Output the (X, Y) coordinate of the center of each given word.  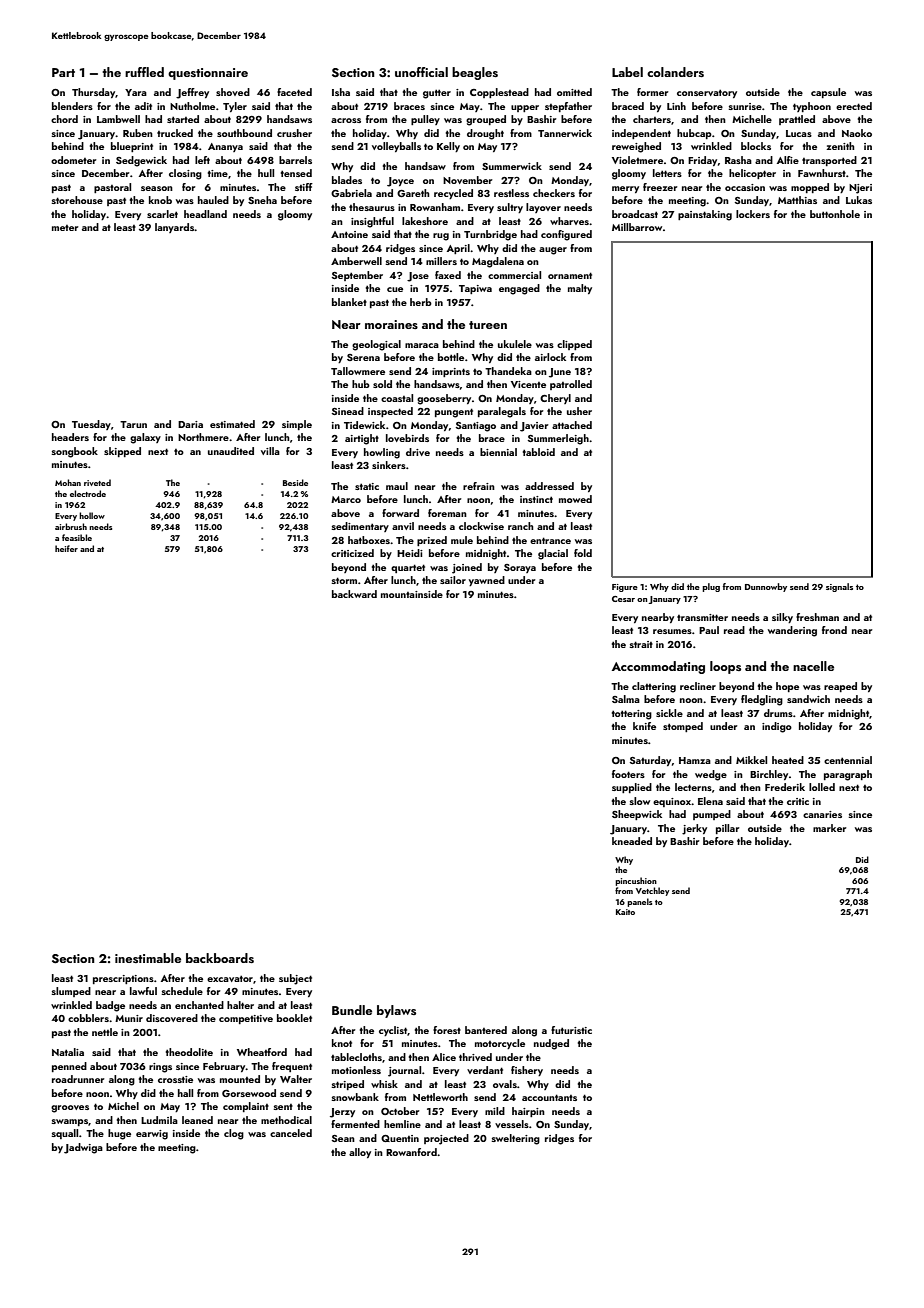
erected (854, 106)
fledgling (762, 700)
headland (205, 214)
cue (395, 289)
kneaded (632, 841)
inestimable (148, 958)
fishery (527, 1071)
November (467, 180)
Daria (190, 424)
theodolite (189, 1052)
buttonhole (835, 214)
